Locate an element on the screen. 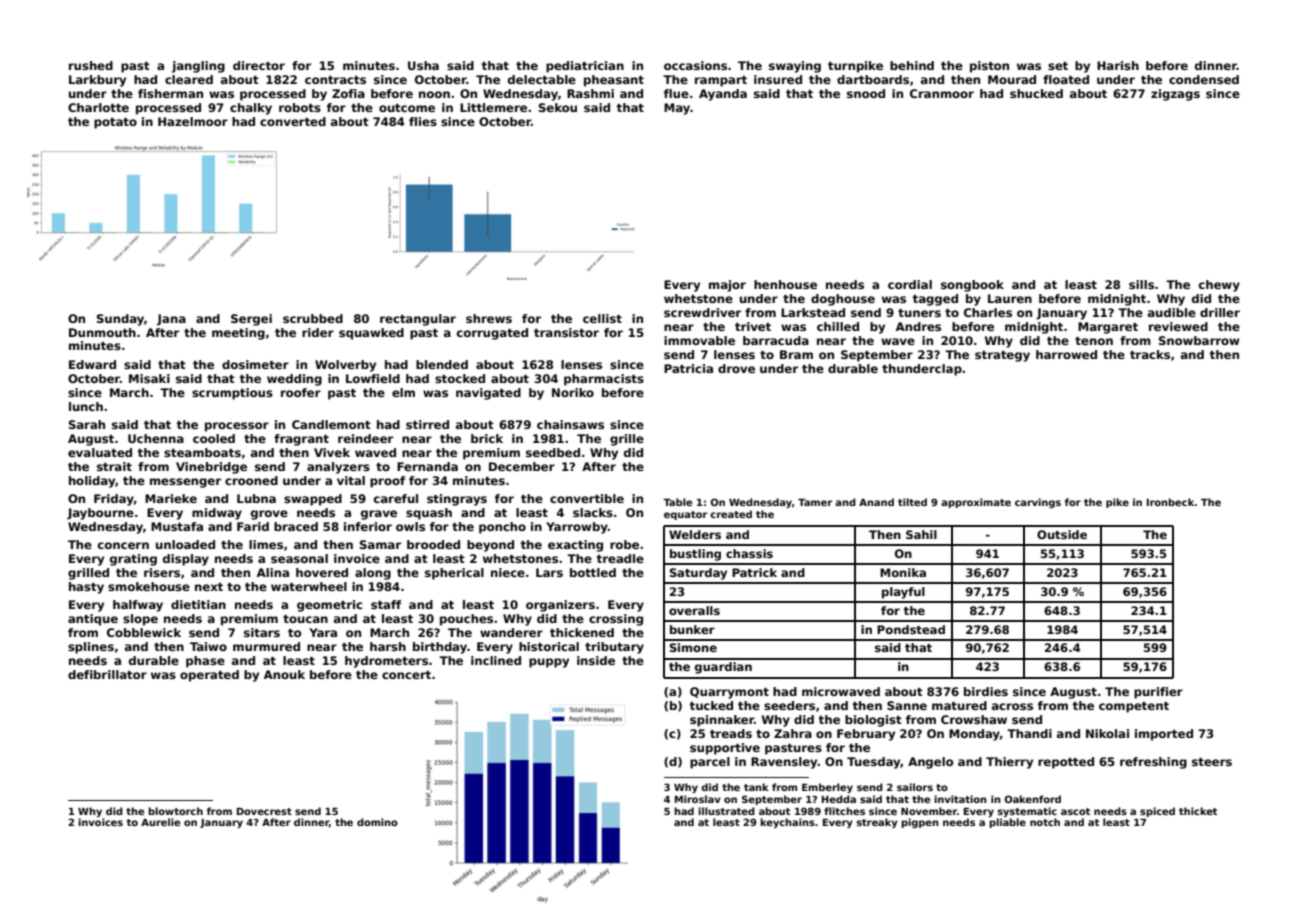 Image resolution: width=1308 pixels, height=924 pixels. flies is located at coordinates (423, 121).
